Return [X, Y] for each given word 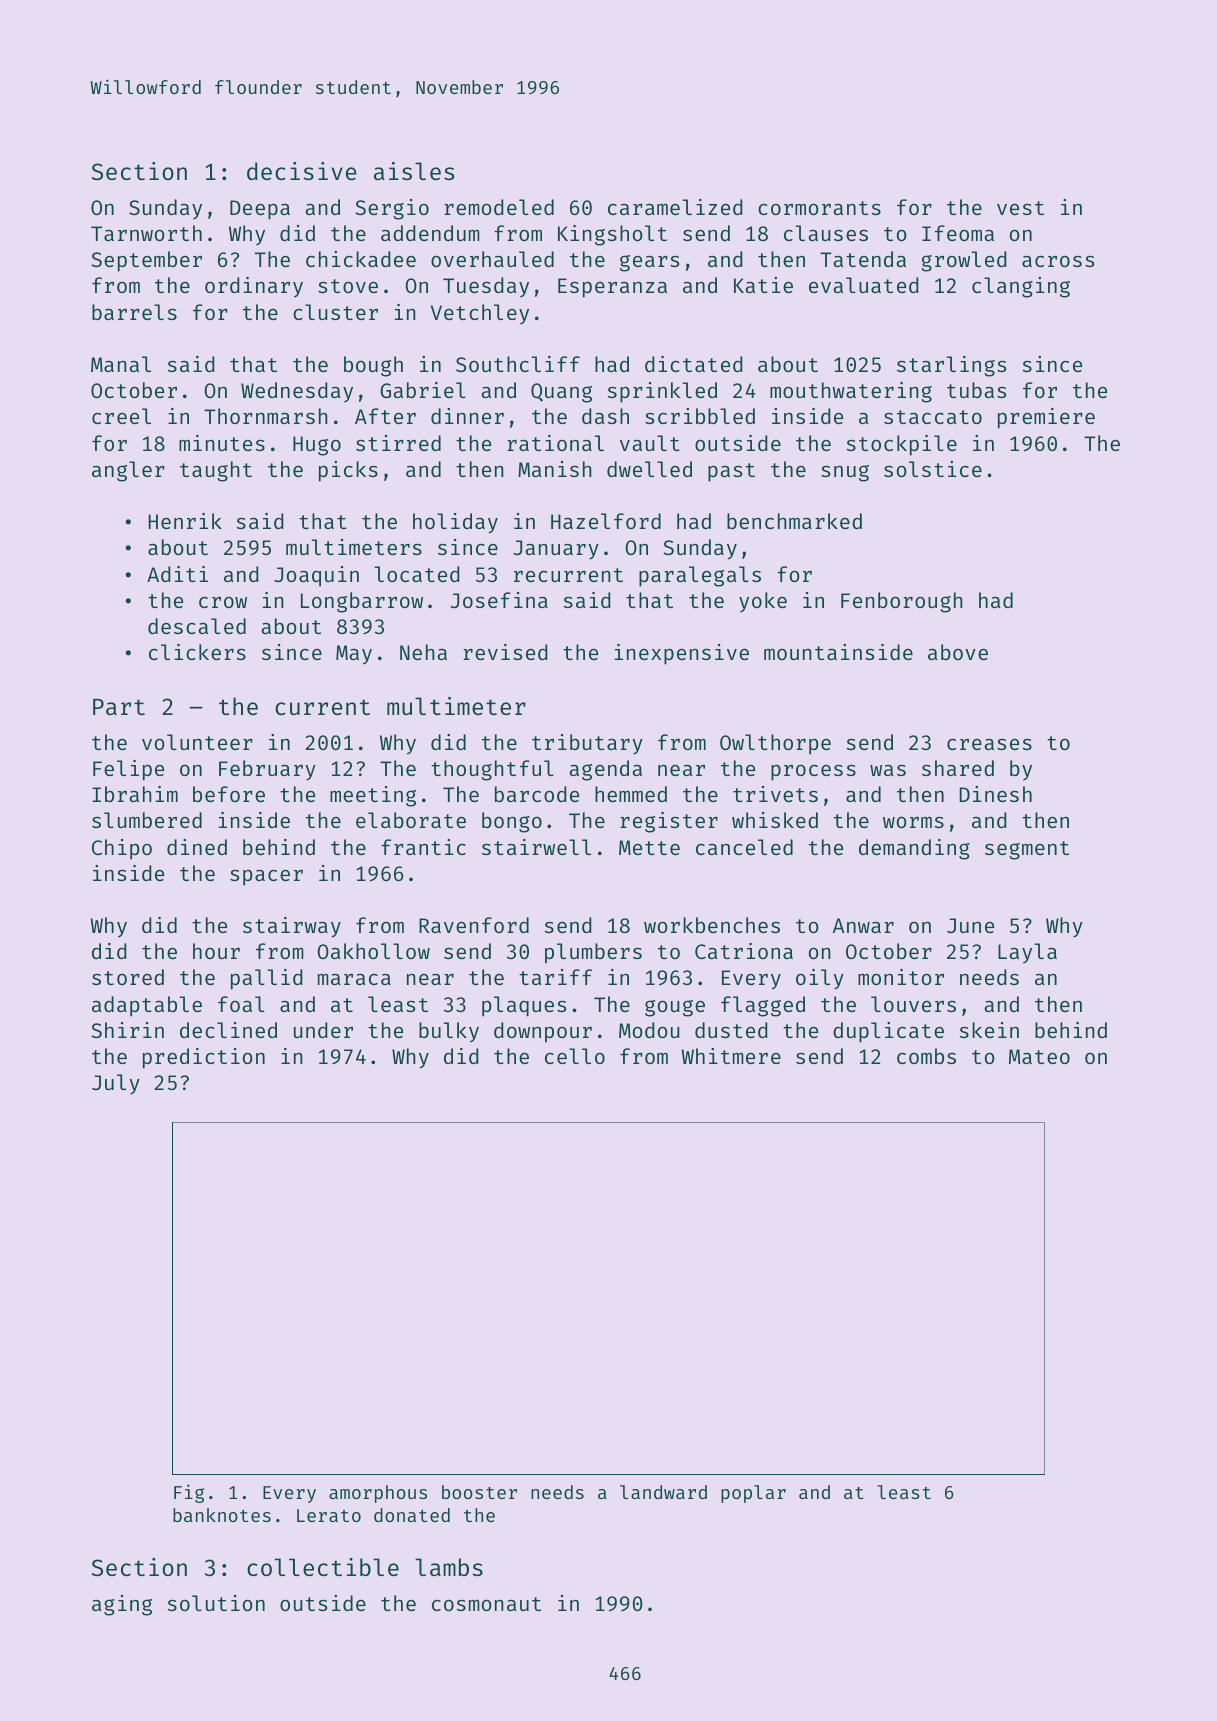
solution [216, 1603]
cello [575, 1056]
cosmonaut [486, 1604]
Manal [121, 364]
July [116, 1084]
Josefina [499, 600]
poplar [753, 1494]
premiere [1046, 418]
